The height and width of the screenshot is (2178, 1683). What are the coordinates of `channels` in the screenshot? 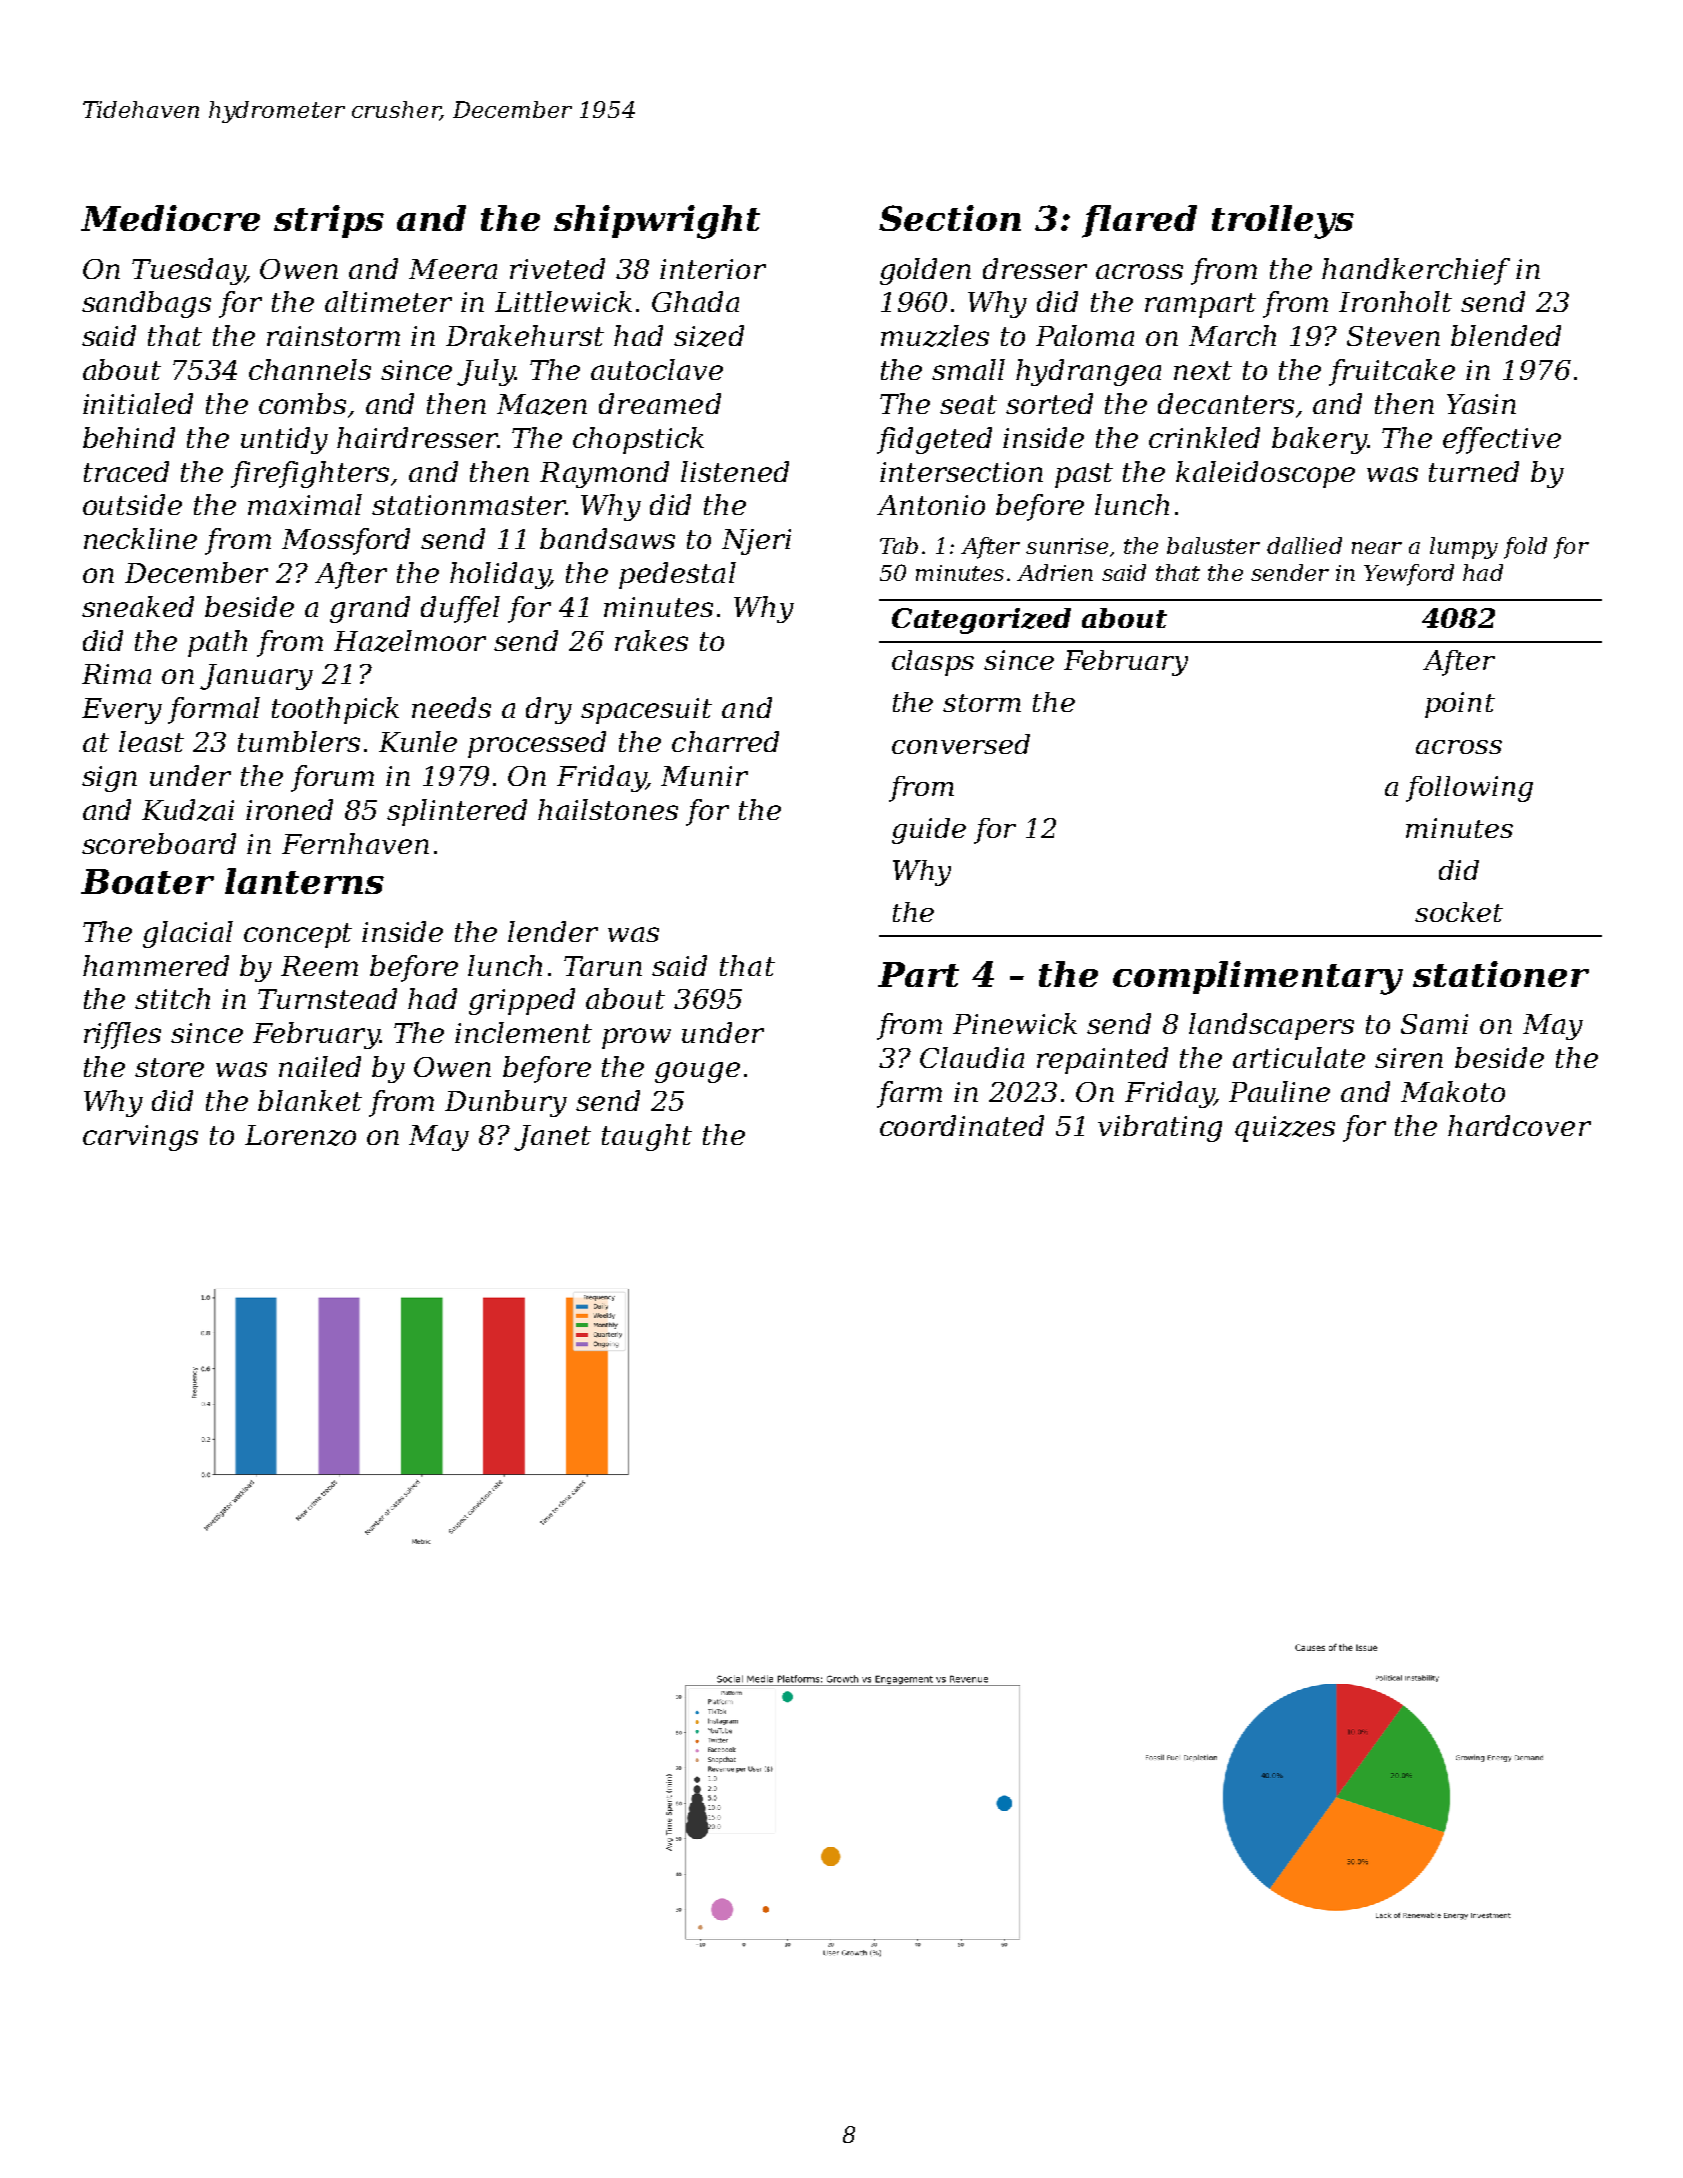 It's located at (310, 369).
